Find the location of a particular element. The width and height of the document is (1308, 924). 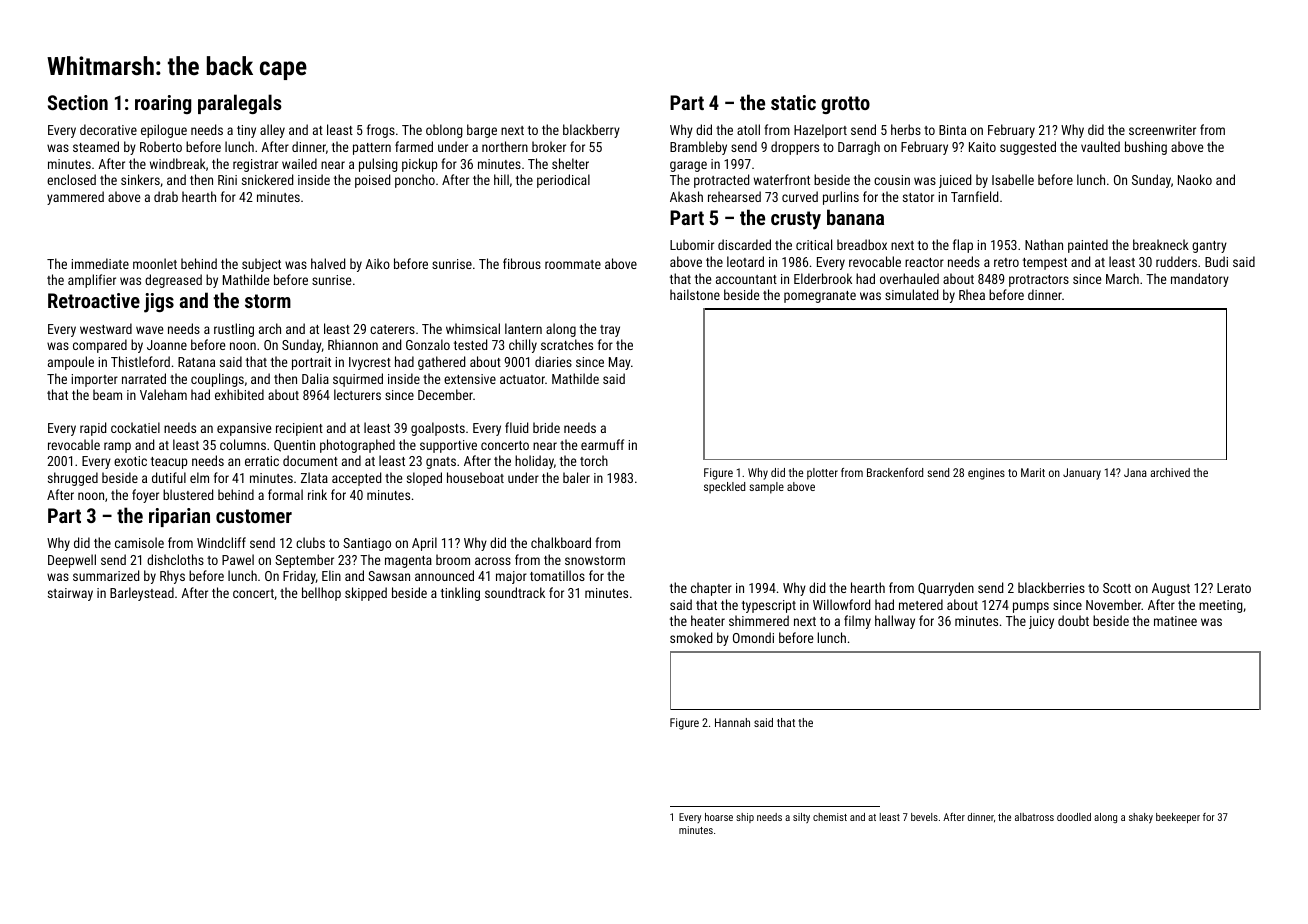

steamed is located at coordinates (96, 146).
